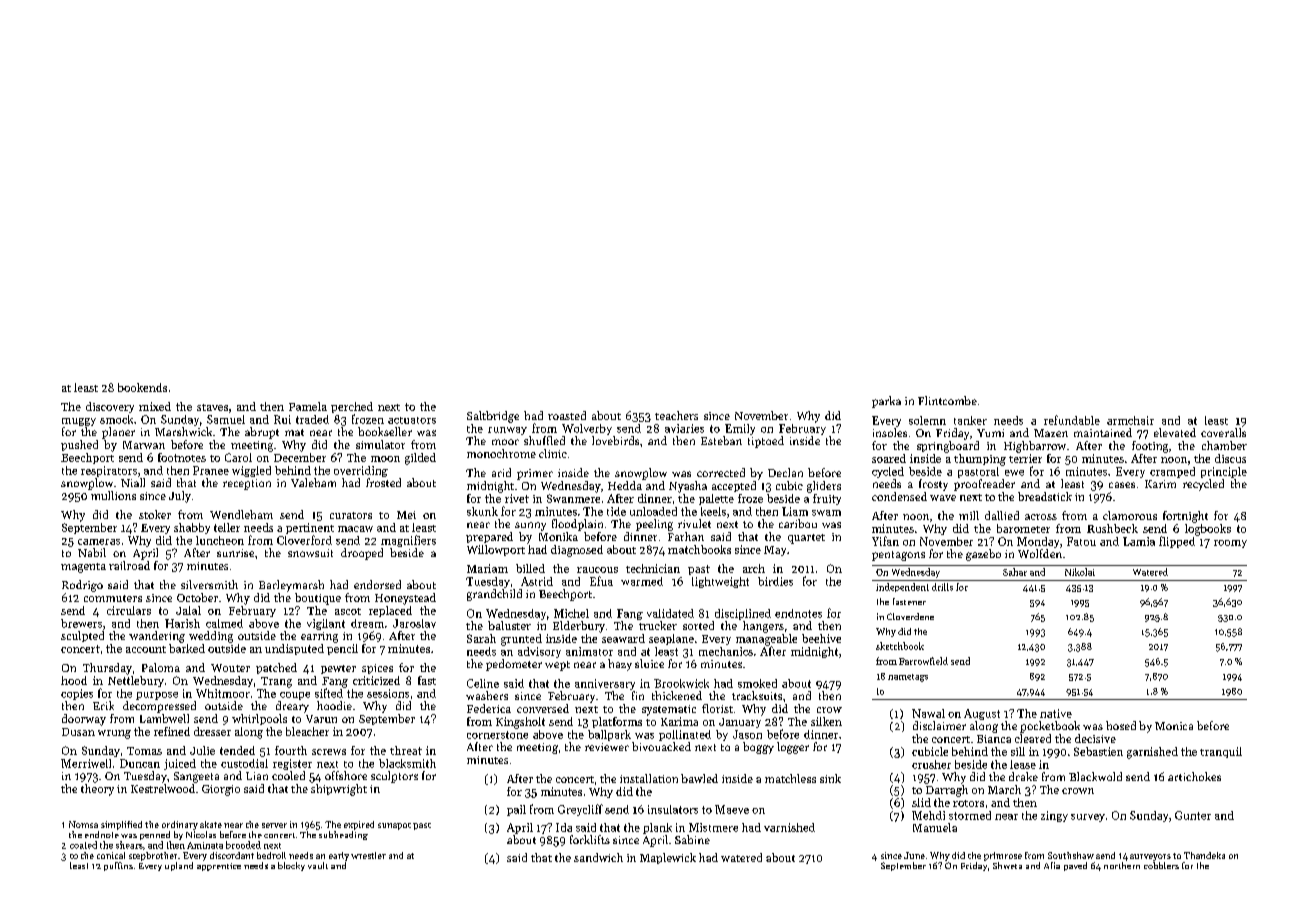 This page has height=924, width=1308. I want to click on lovebirds, so click(615, 440).
